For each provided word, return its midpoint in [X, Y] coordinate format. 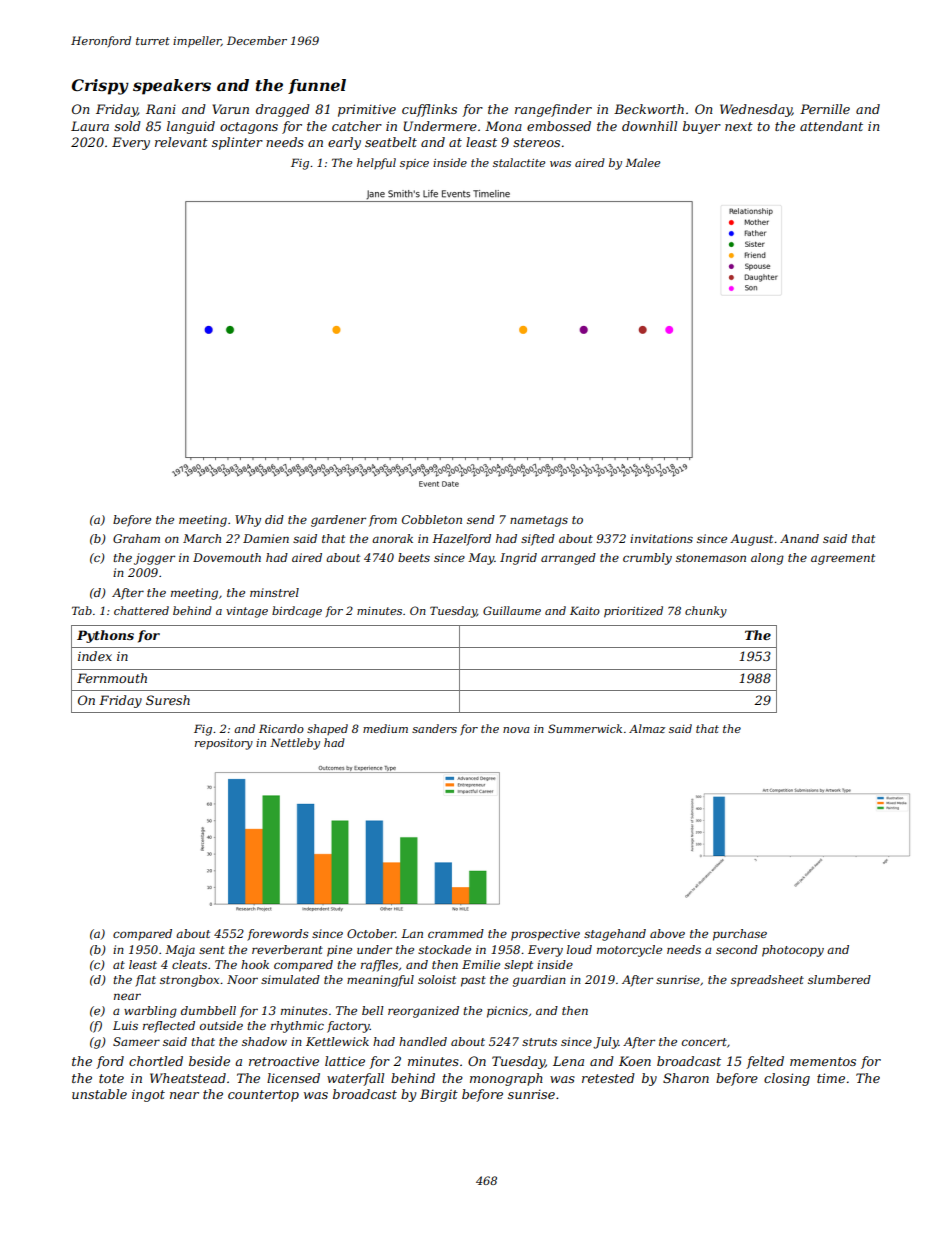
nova [516, 730]
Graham [136, 538]
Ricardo [281, 728]
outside [221, 1025]
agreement [843, 559]
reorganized [423, 1012]
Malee [642, 162]
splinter [237, 143]
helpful [376, 163]
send [481, 519]
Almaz [647, 728]
